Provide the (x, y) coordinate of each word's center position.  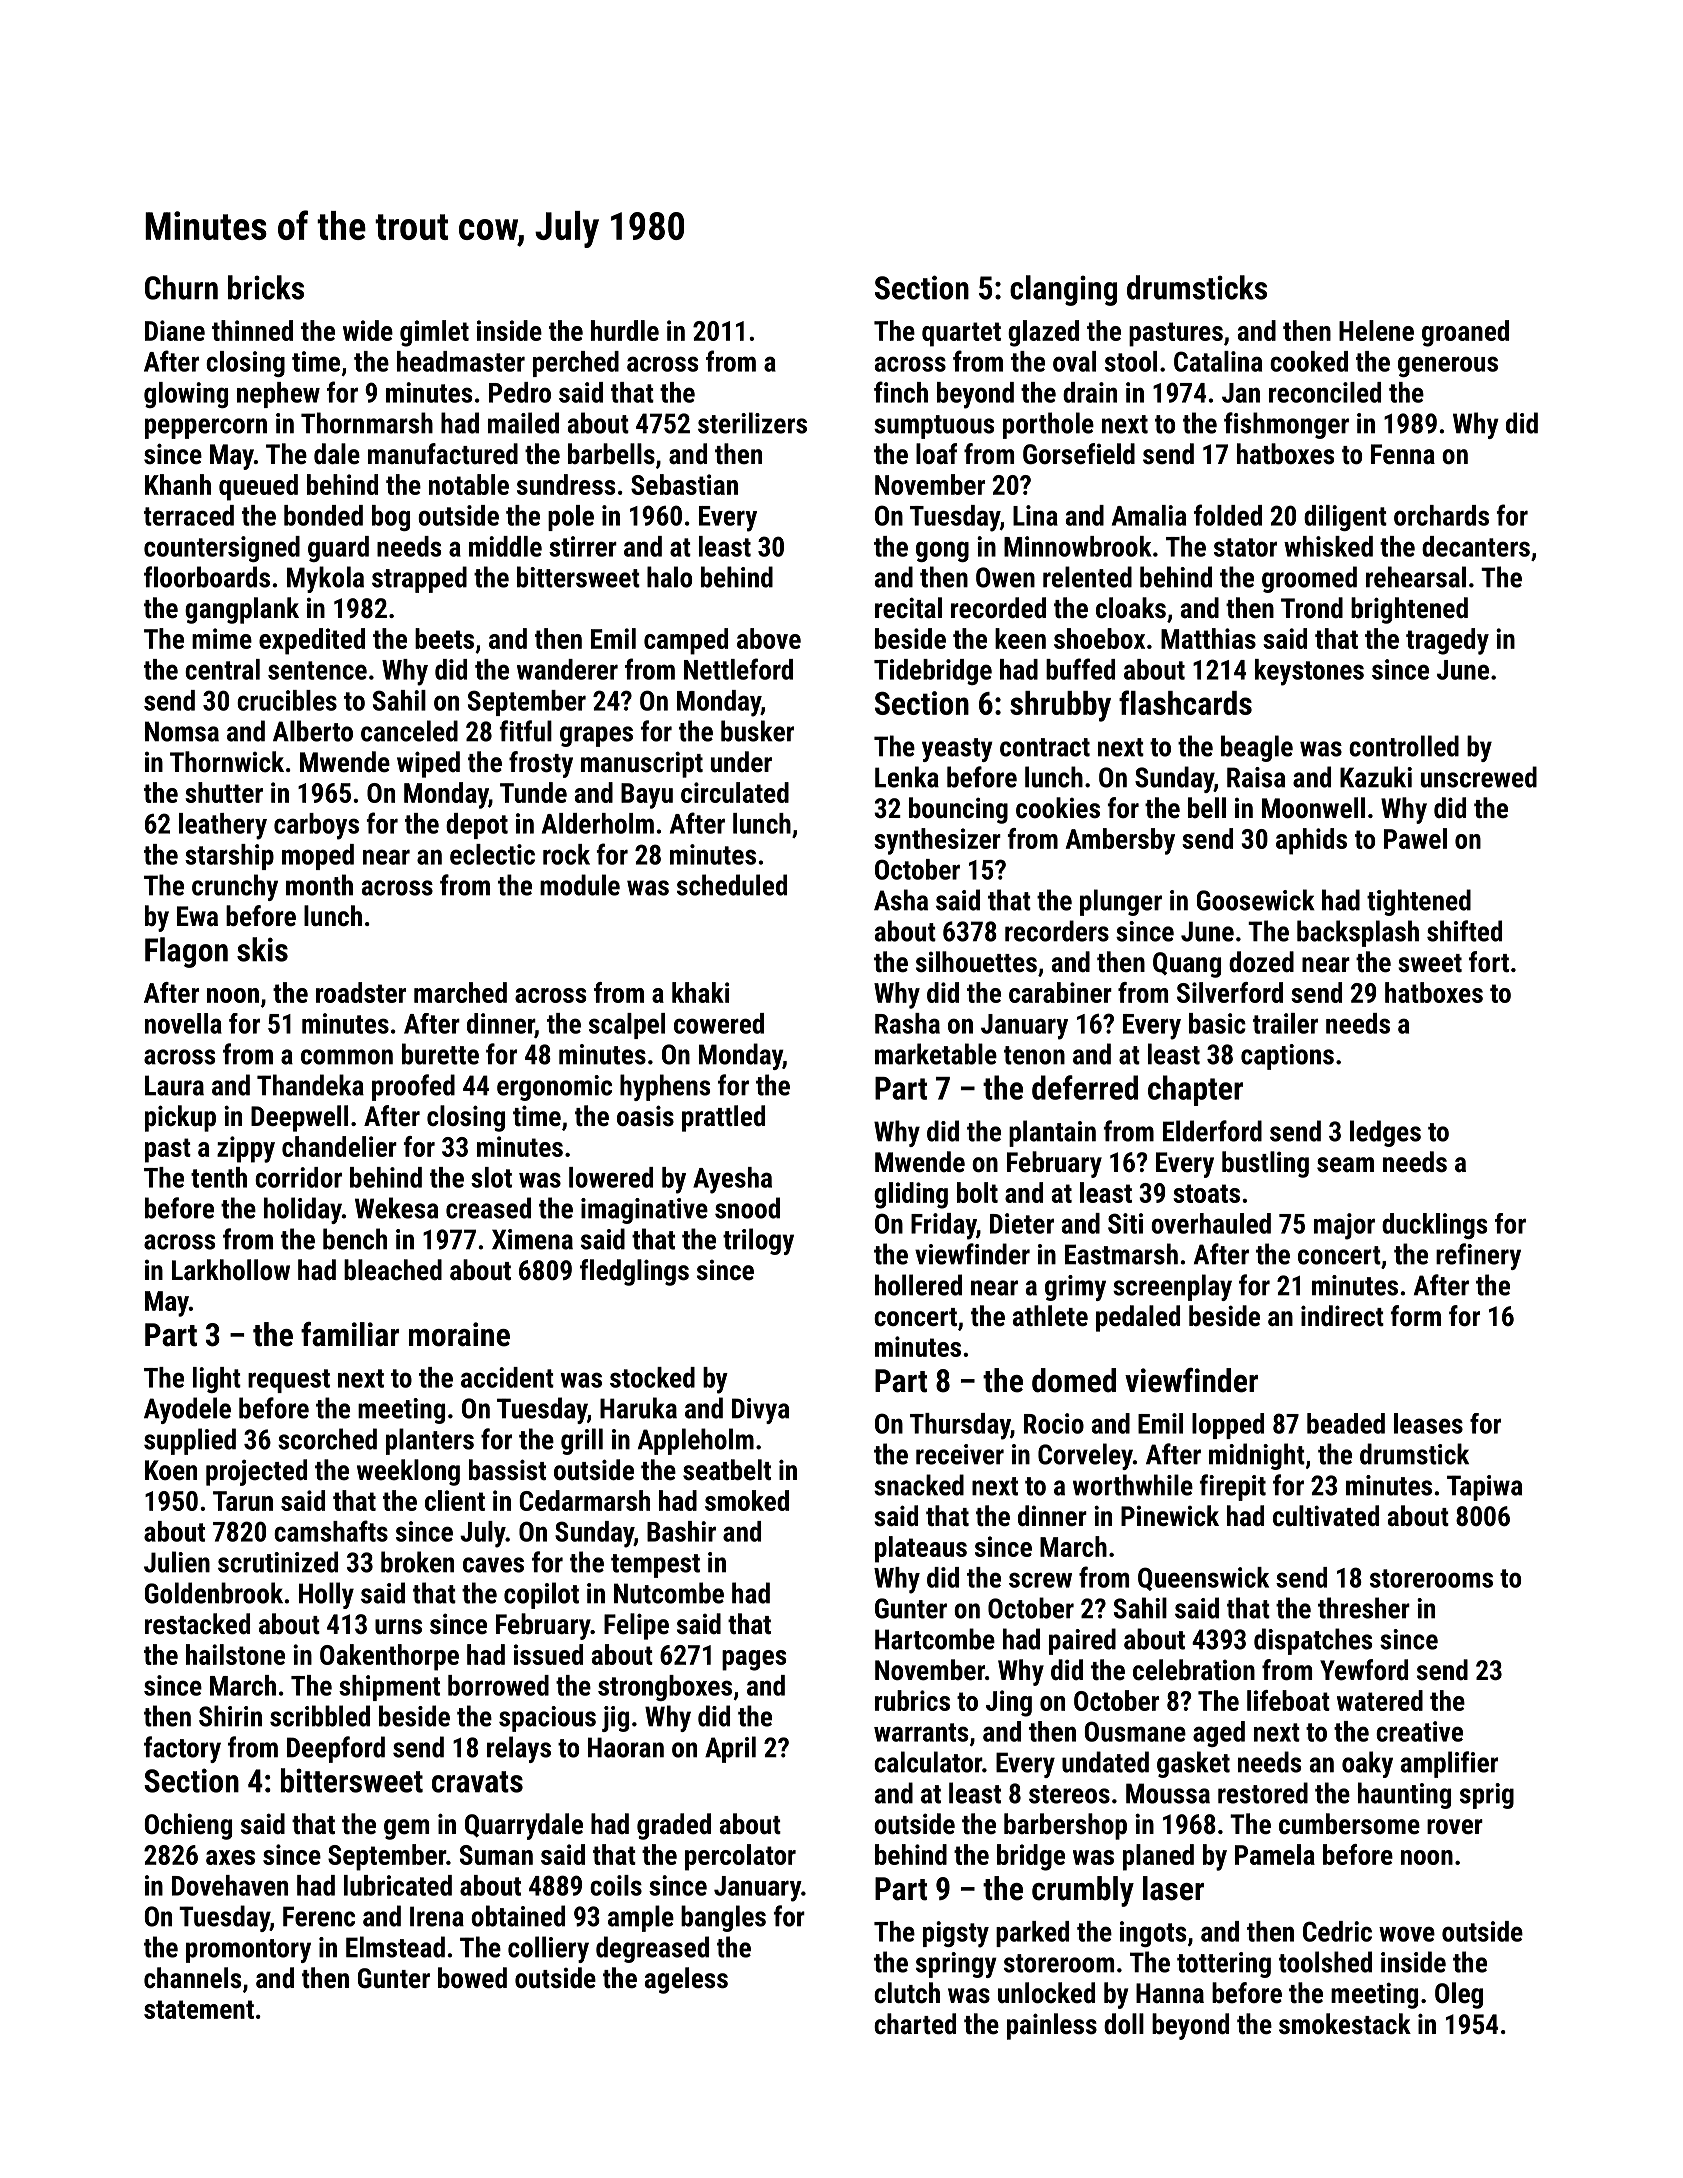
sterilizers (752, 423)
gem (406, 1829)
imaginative (644, 1211)
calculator (928, 1762)
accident (507, 1377)
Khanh (178, 484)
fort (1489, 962)
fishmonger (1286, 425)
